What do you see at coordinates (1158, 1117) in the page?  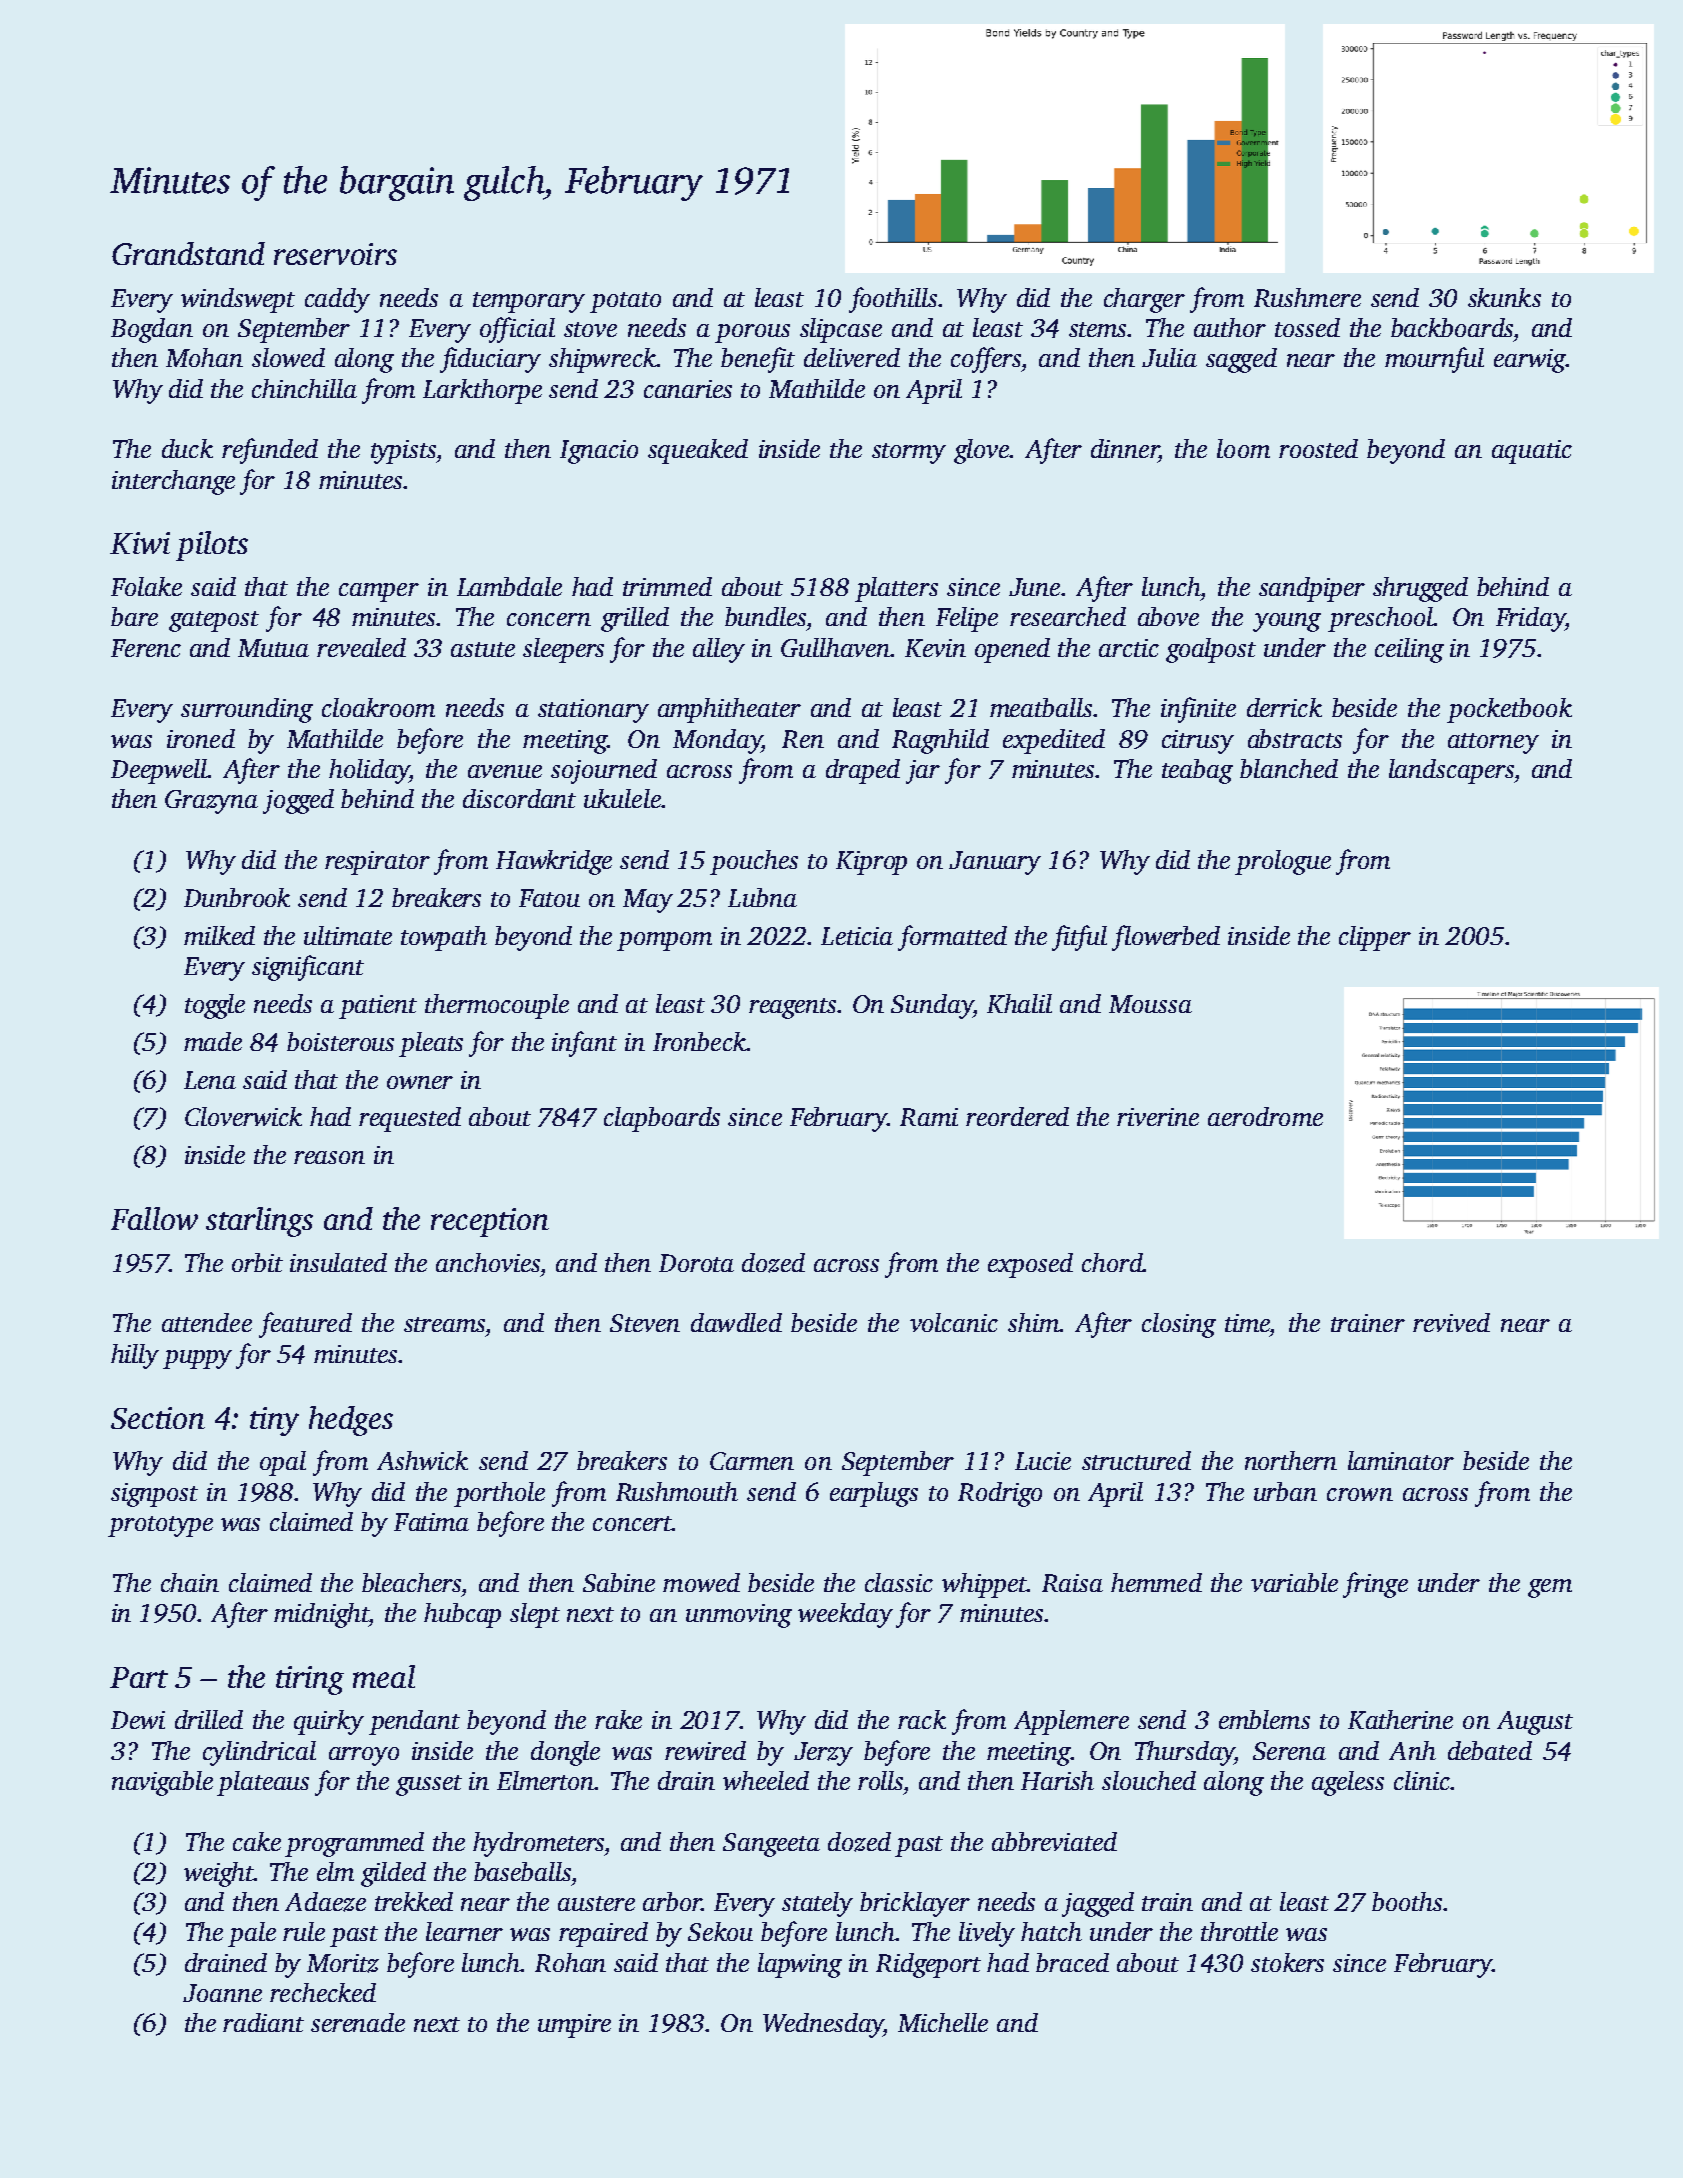 I see `riverine` at bounding box center [1158, 1117].
